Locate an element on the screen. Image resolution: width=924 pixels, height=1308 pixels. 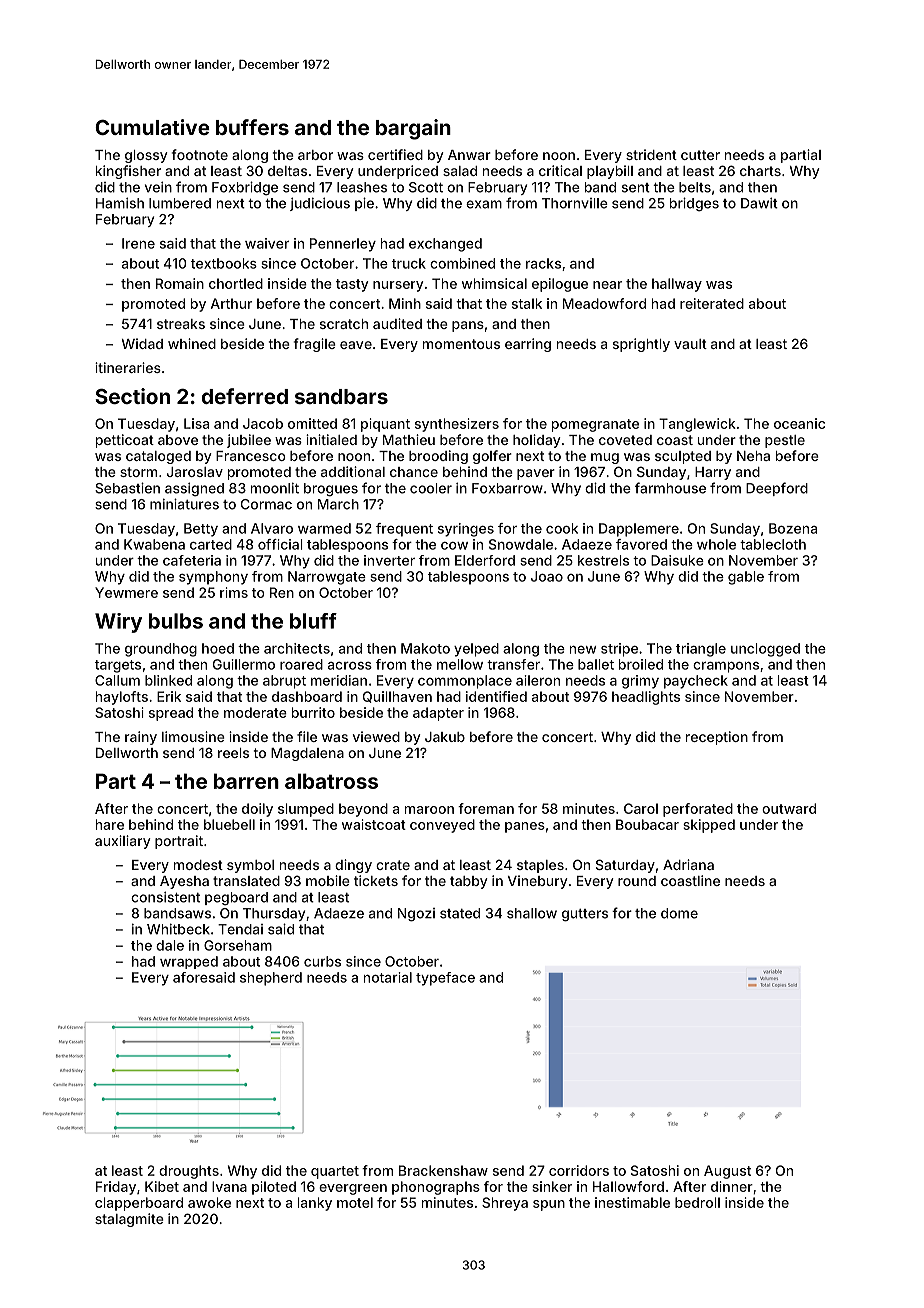
ballet is located at coordinates (596, 664).
